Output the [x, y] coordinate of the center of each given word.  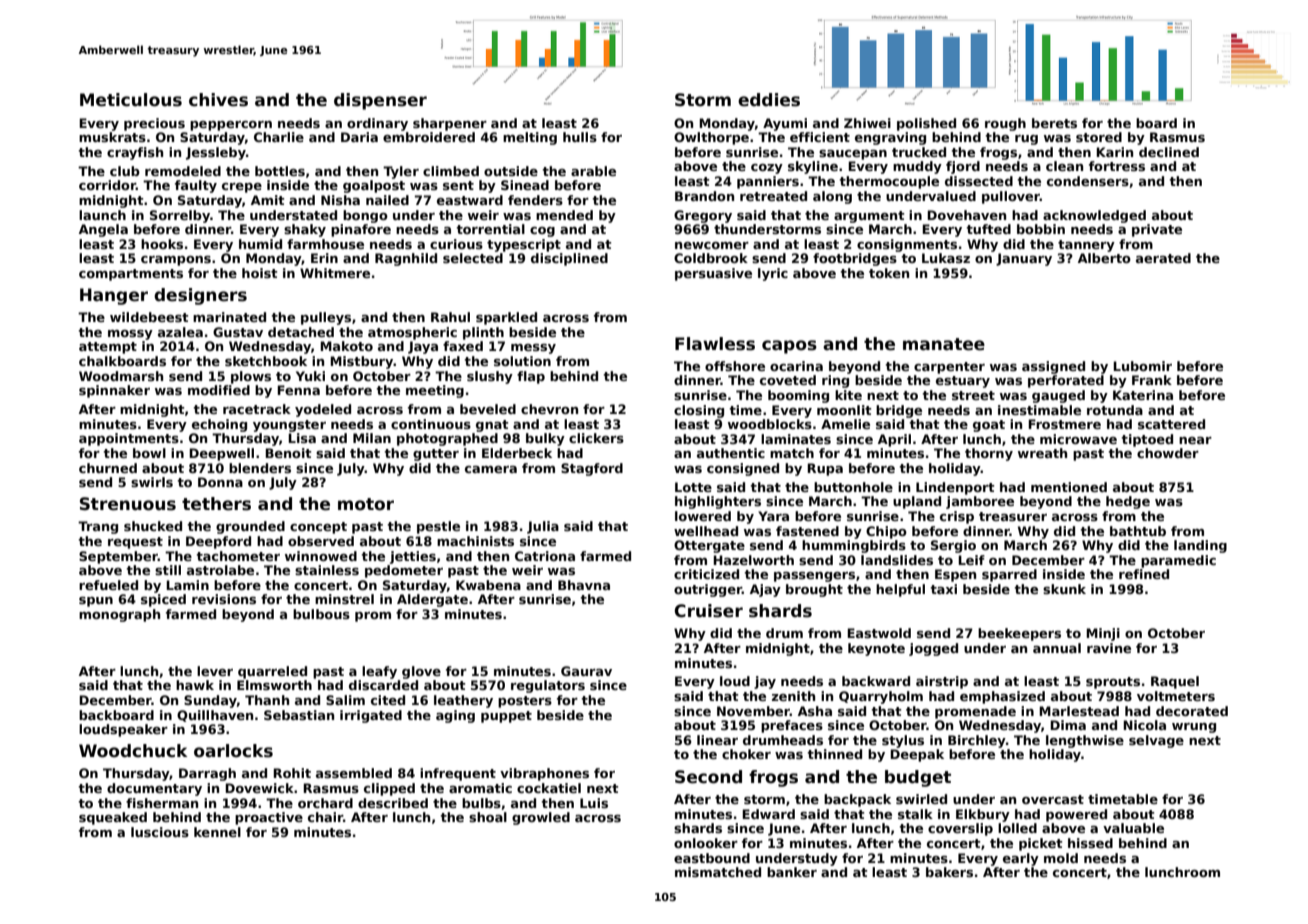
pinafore [361, 230]
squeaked [113, 818]
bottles [280, 171]
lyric [773, 274]
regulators [548, 686]
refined [1144, 574]
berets [1054, 123]
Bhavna [584, 585]
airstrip [942, 682]
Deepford [218, 542]
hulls [580, 137]
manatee [944, 344]
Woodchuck [133, 751]
